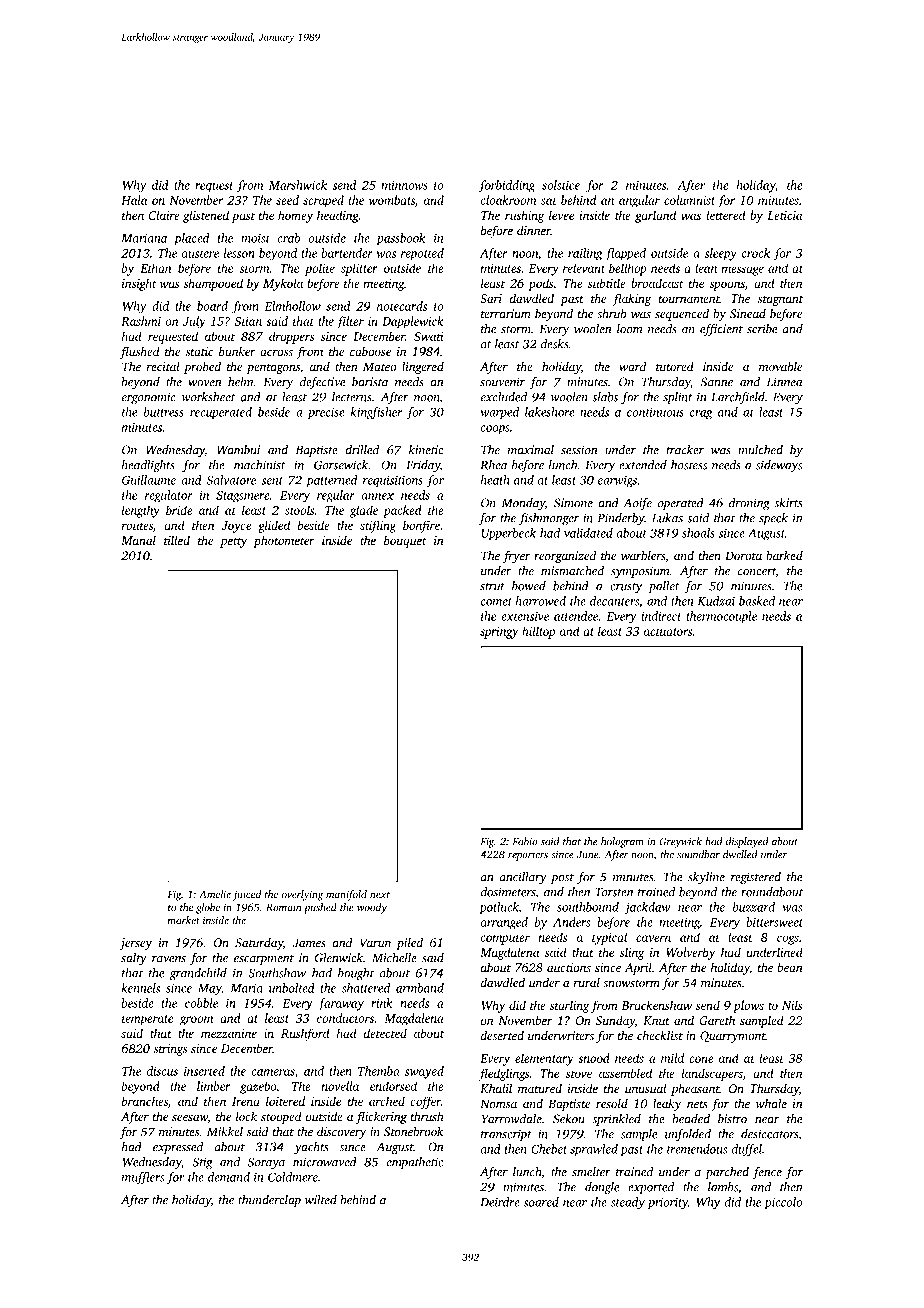  I want to click on bonfire, so click(421, 526).
